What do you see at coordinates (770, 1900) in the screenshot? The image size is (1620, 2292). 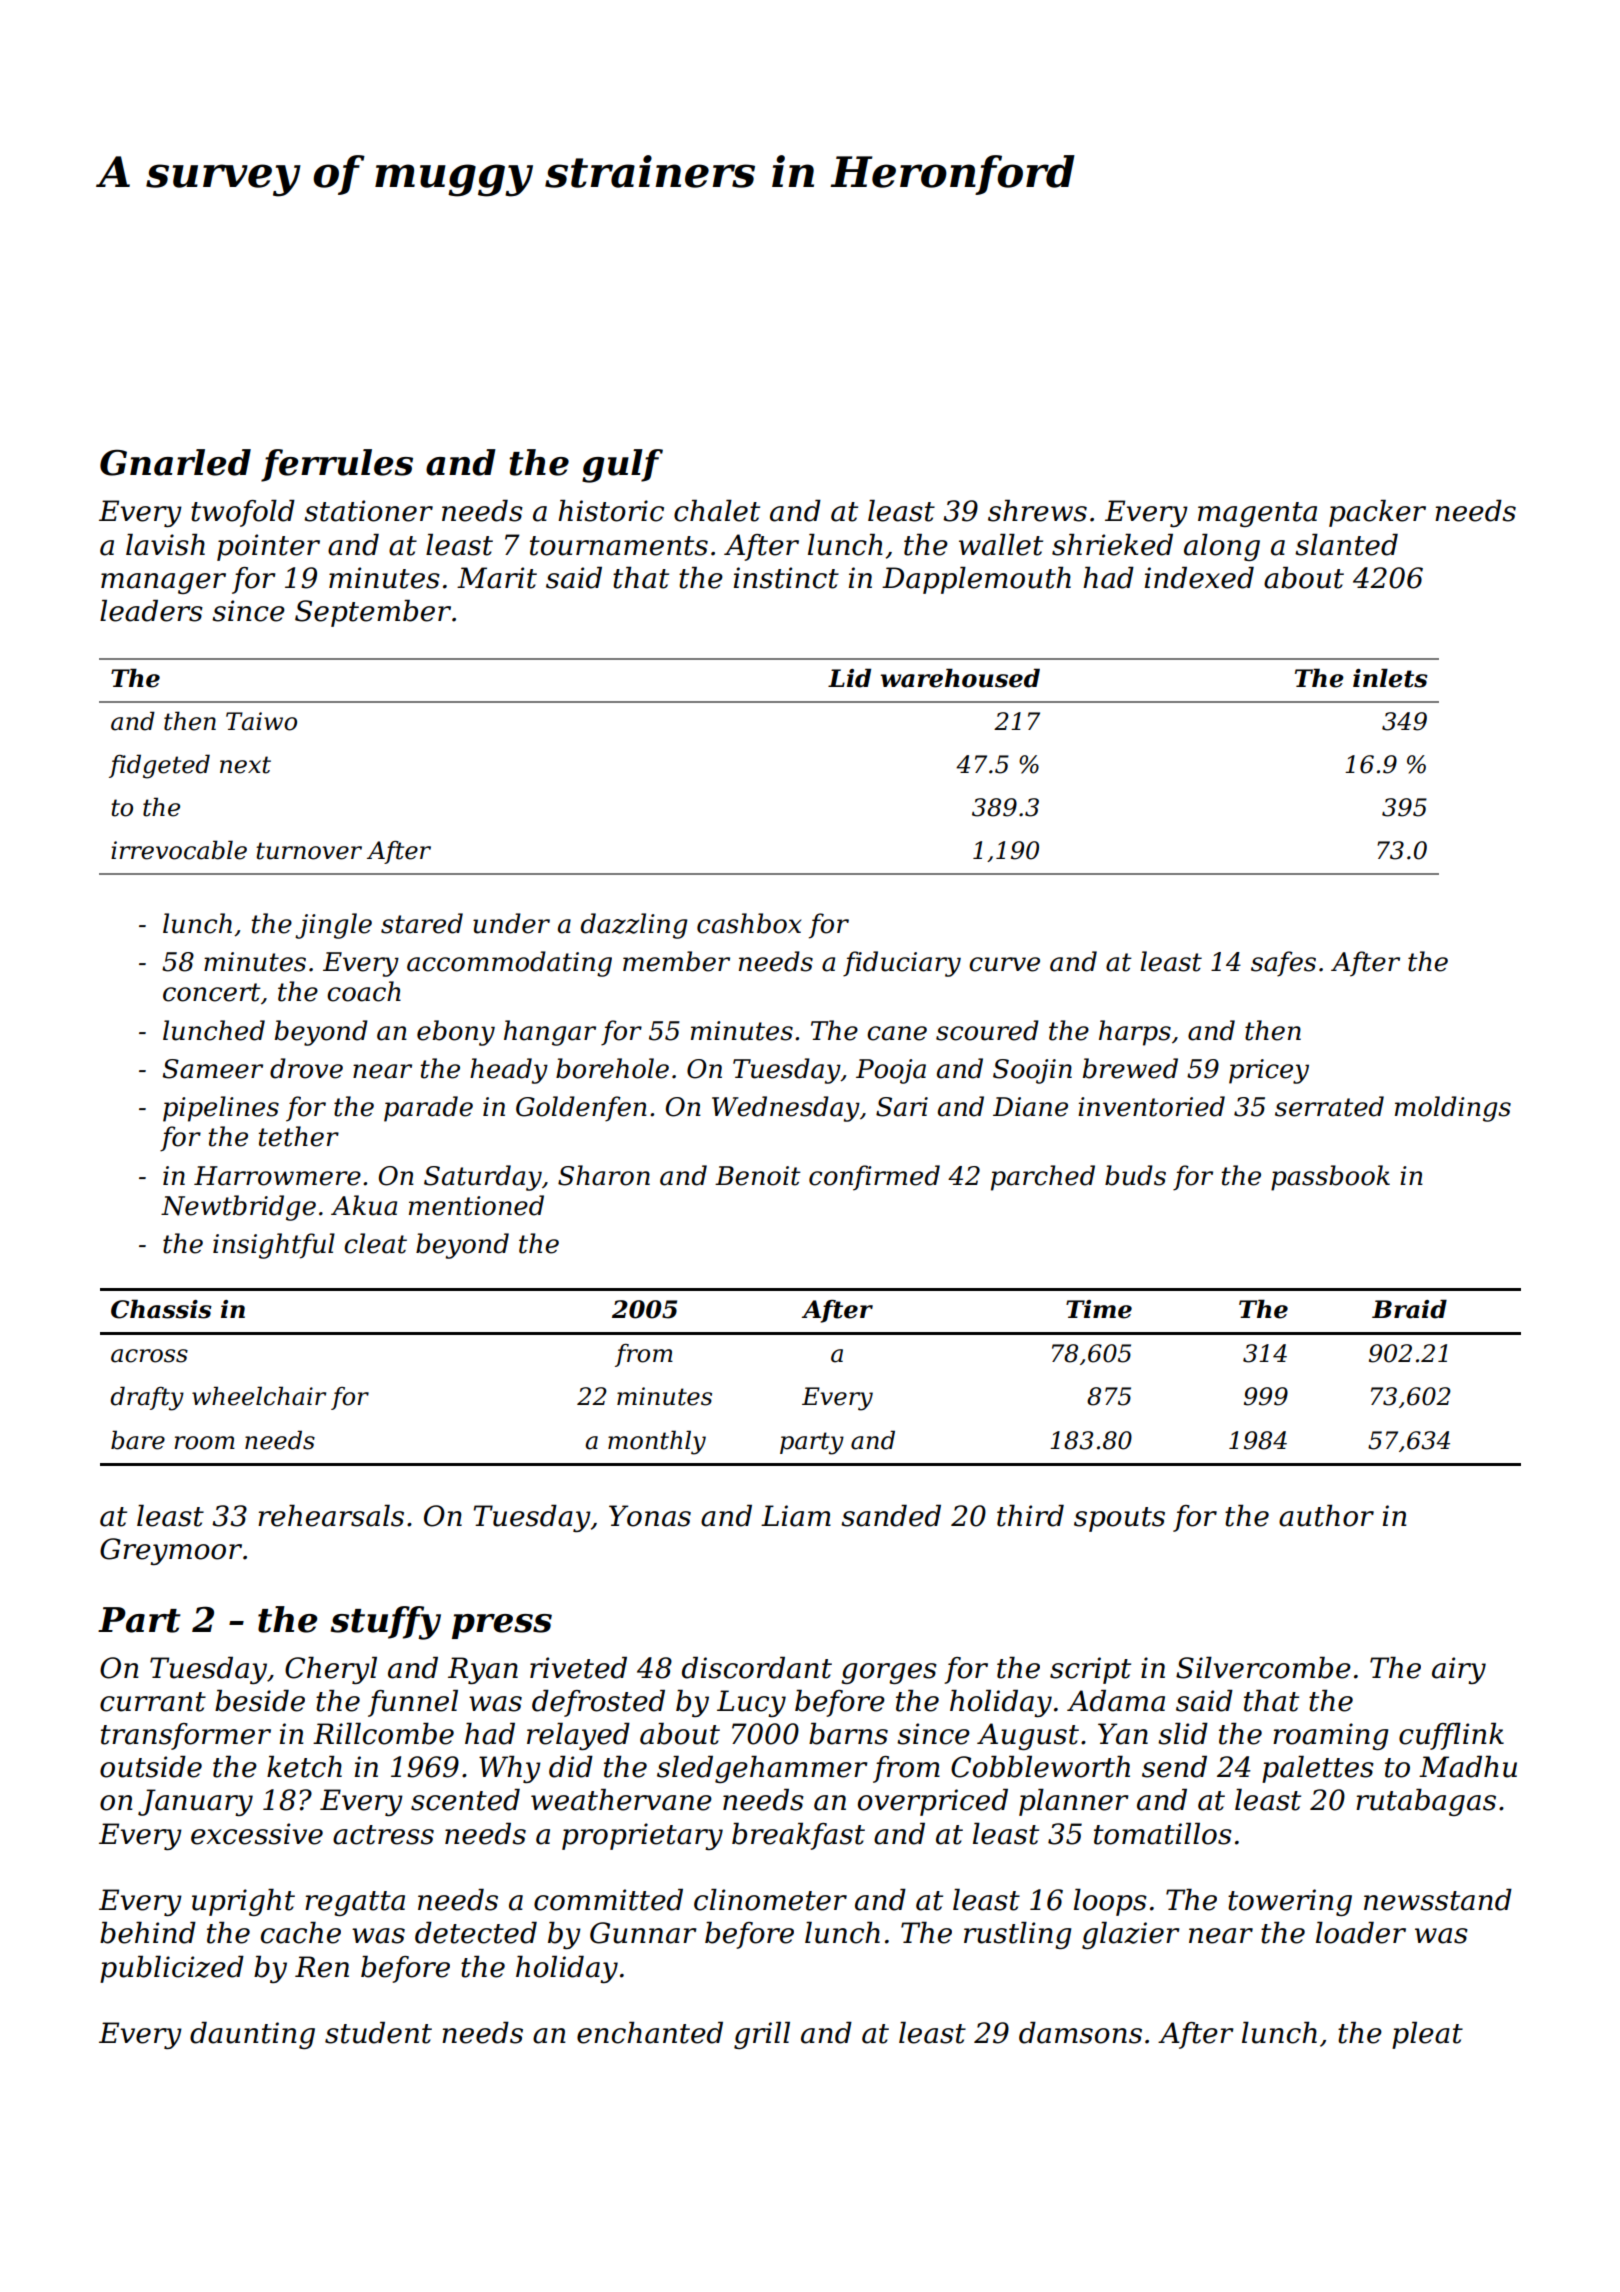 I see `clinometer` at bounding box center [770, 1900].
